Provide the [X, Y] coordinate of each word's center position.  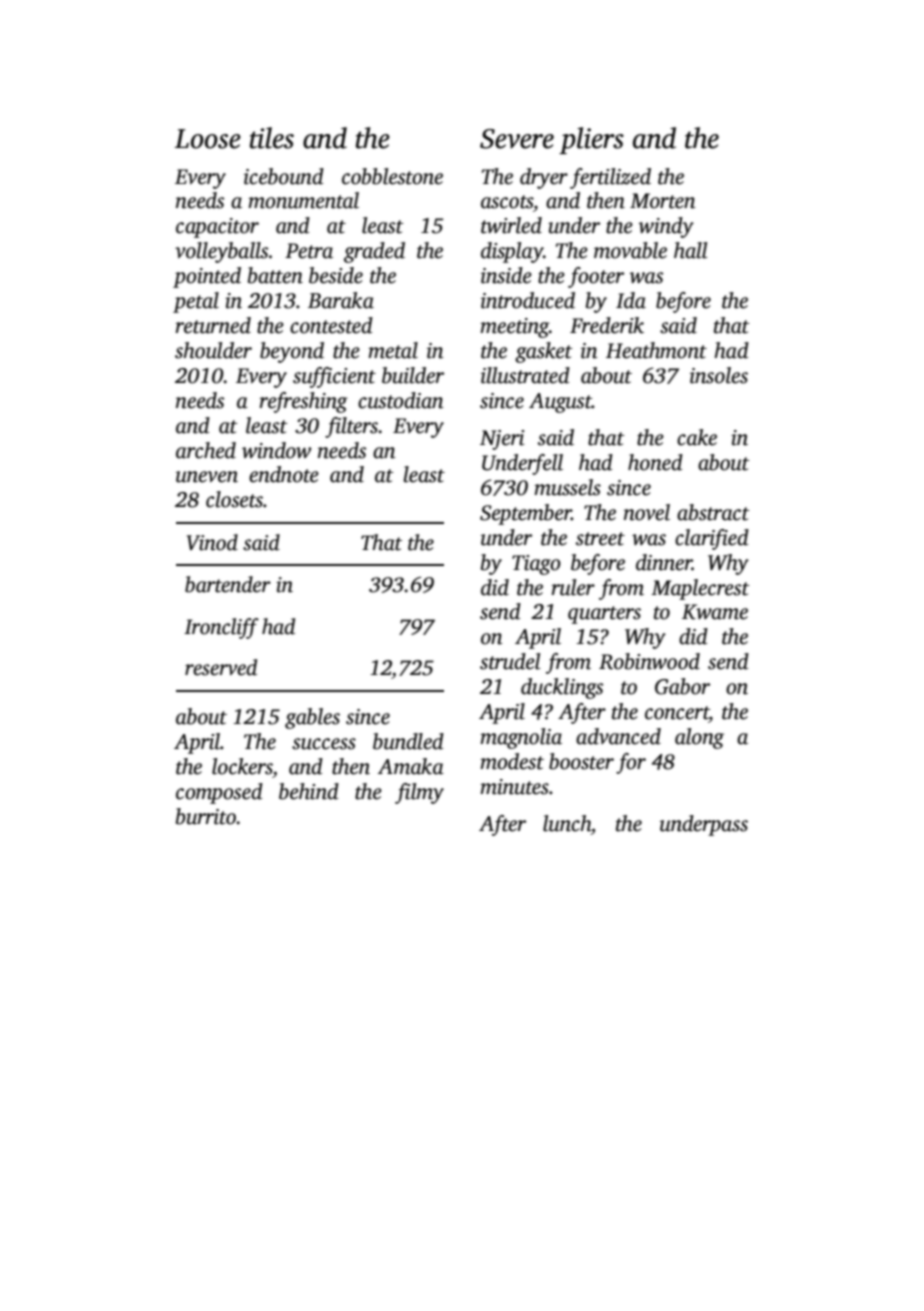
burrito [206, 816]
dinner [664, 562]
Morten [662, 201]
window [276, 450]
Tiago [536, 565]
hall [690, 250]
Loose [208, 139]
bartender [228, 584]
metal [393, 350]
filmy [419, 793]
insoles [719, 375]
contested [331, 325]
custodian [400, 400]
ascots [507, 202]
